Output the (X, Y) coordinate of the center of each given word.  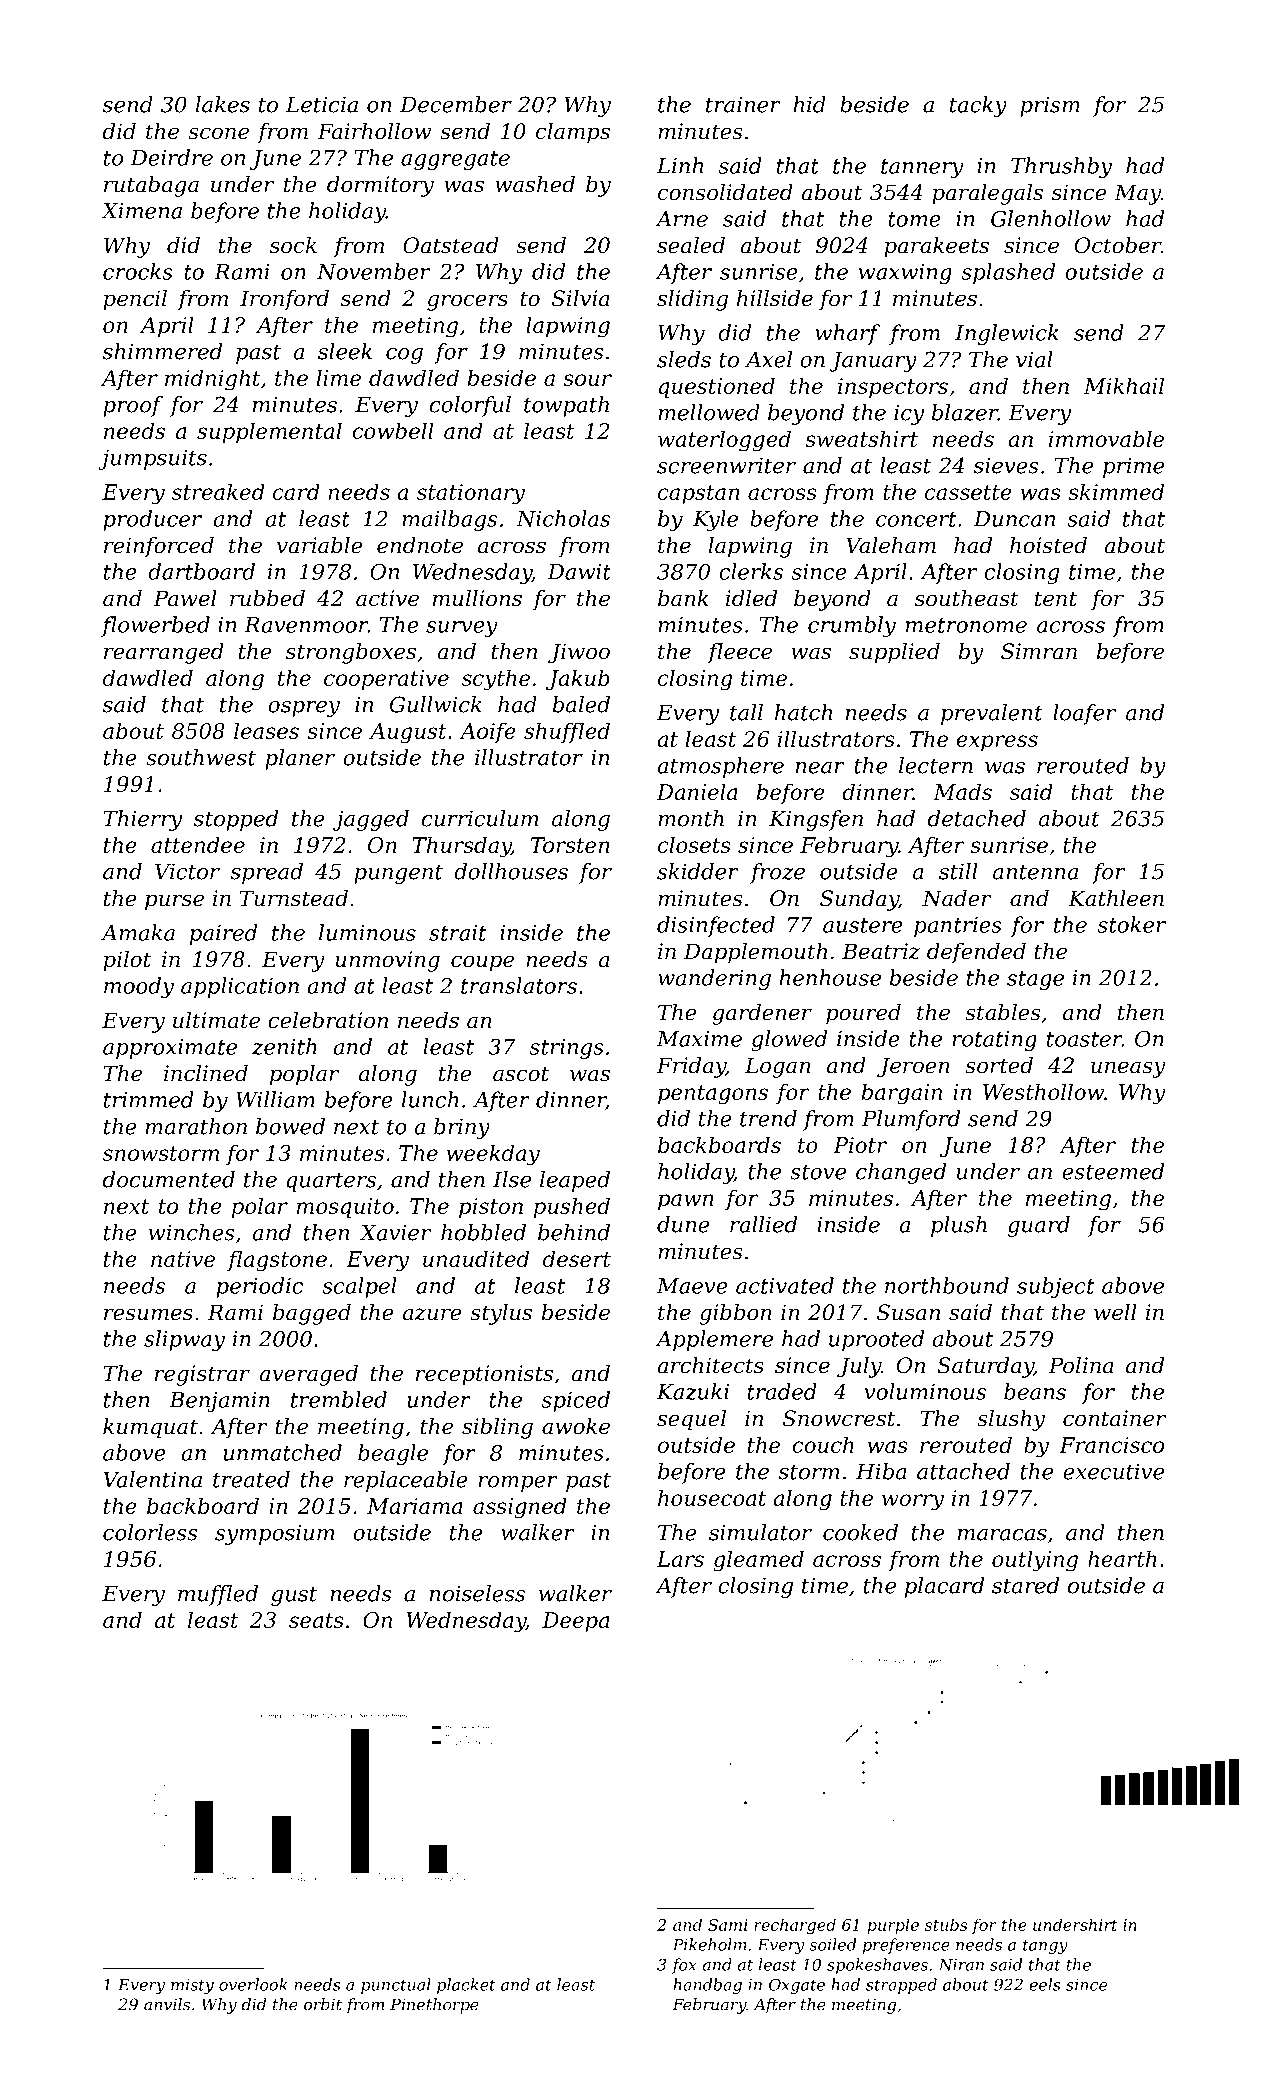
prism (1050, 107)
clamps (573, 133)
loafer (1084, 714)
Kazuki (693, 1391)
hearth (1122, 1558)
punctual (396, 1986)
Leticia (322, 104)
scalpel (359, 1287)
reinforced (159, 547)
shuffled (567, 732)
